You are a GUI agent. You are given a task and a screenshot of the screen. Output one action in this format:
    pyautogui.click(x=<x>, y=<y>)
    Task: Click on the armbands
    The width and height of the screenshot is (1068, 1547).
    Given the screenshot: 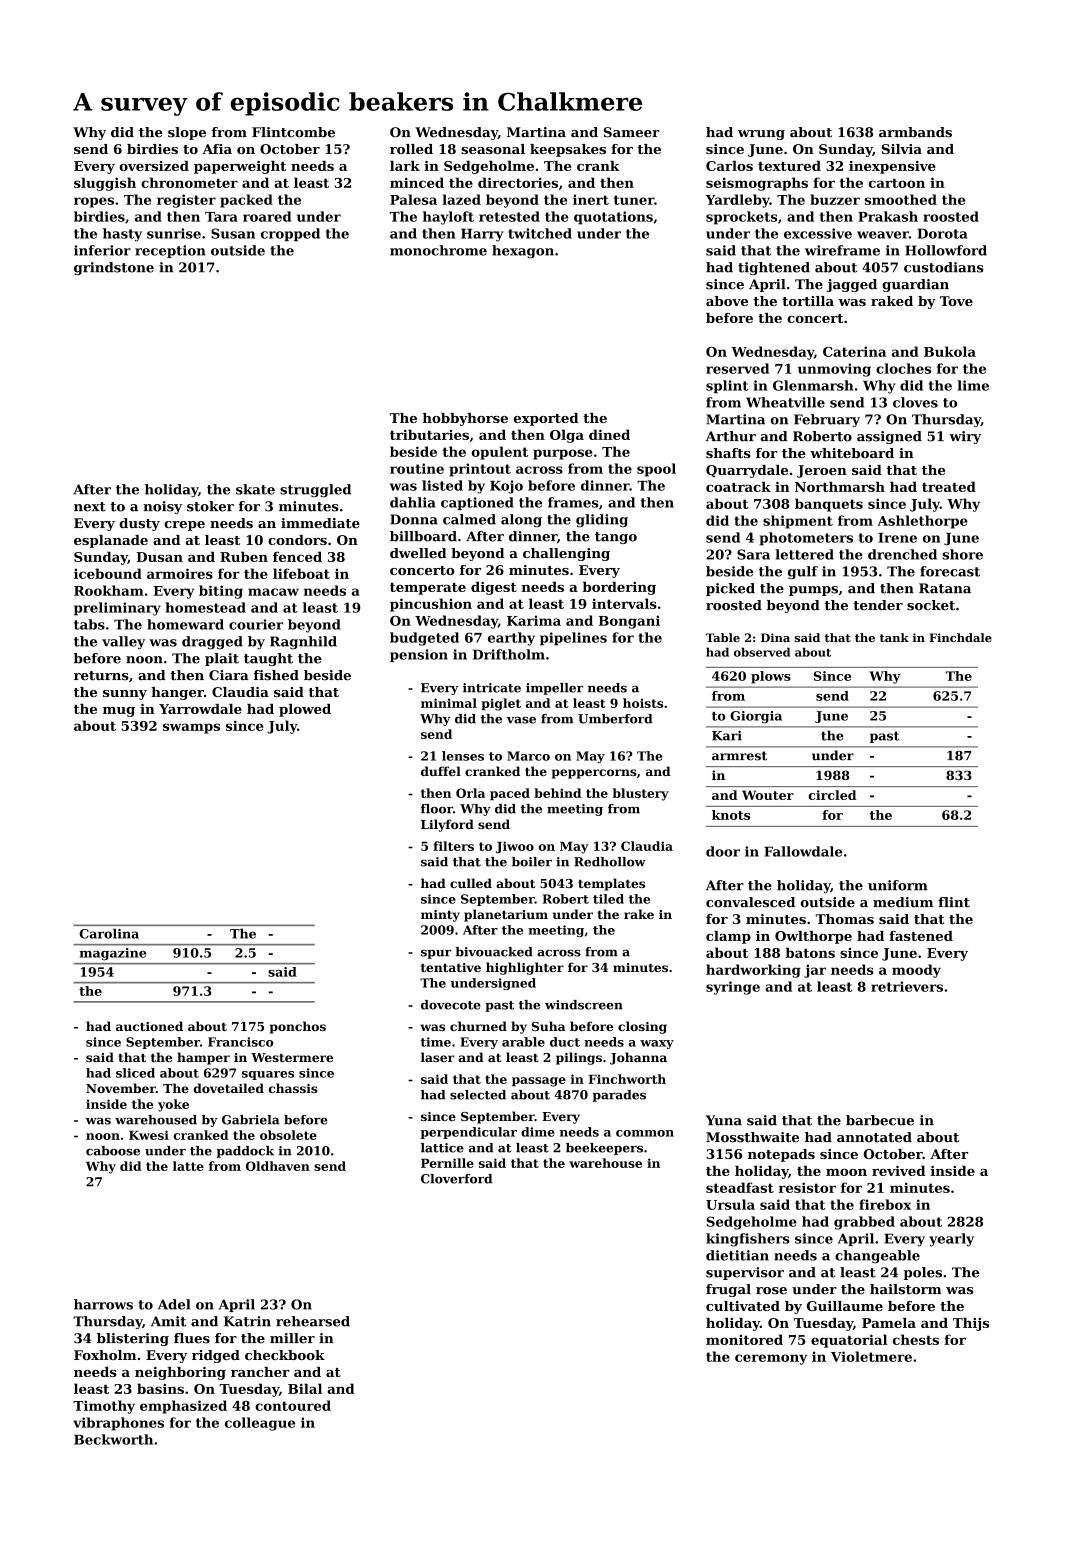 What is the action you would take?
    pyautogui.click(x=915, y=132)
